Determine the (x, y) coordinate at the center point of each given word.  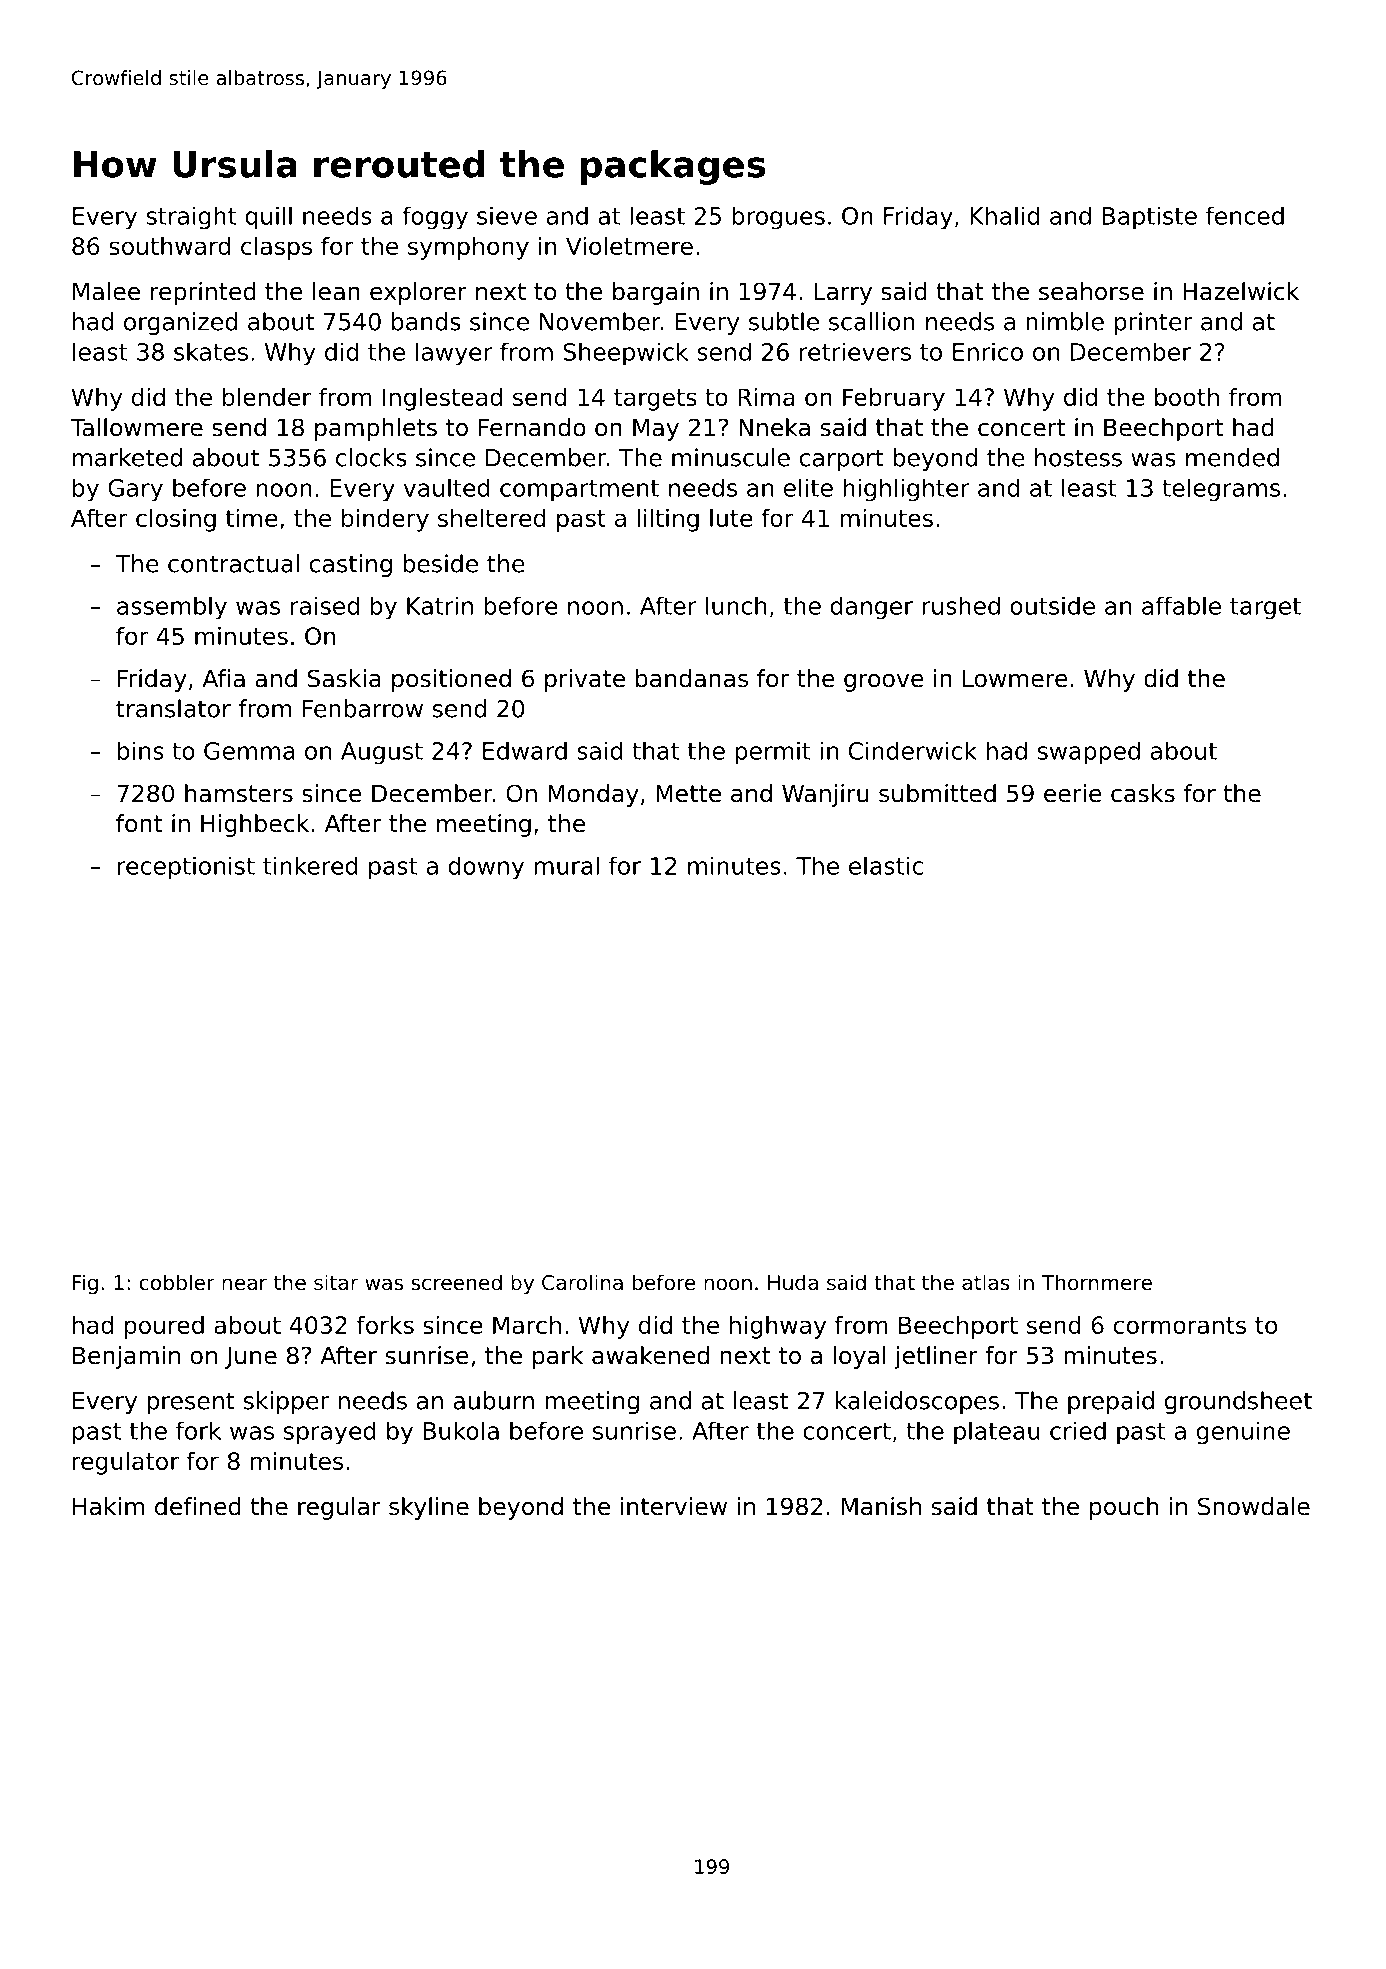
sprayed (330, 1433)
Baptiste (1150, 218)
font (139, 823)
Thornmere (1096, 1282)
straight (191, 218)
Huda (793, 1282)
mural (566, 865)
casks (1143, 793)
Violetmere (629, 246)
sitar (336, 1282)
